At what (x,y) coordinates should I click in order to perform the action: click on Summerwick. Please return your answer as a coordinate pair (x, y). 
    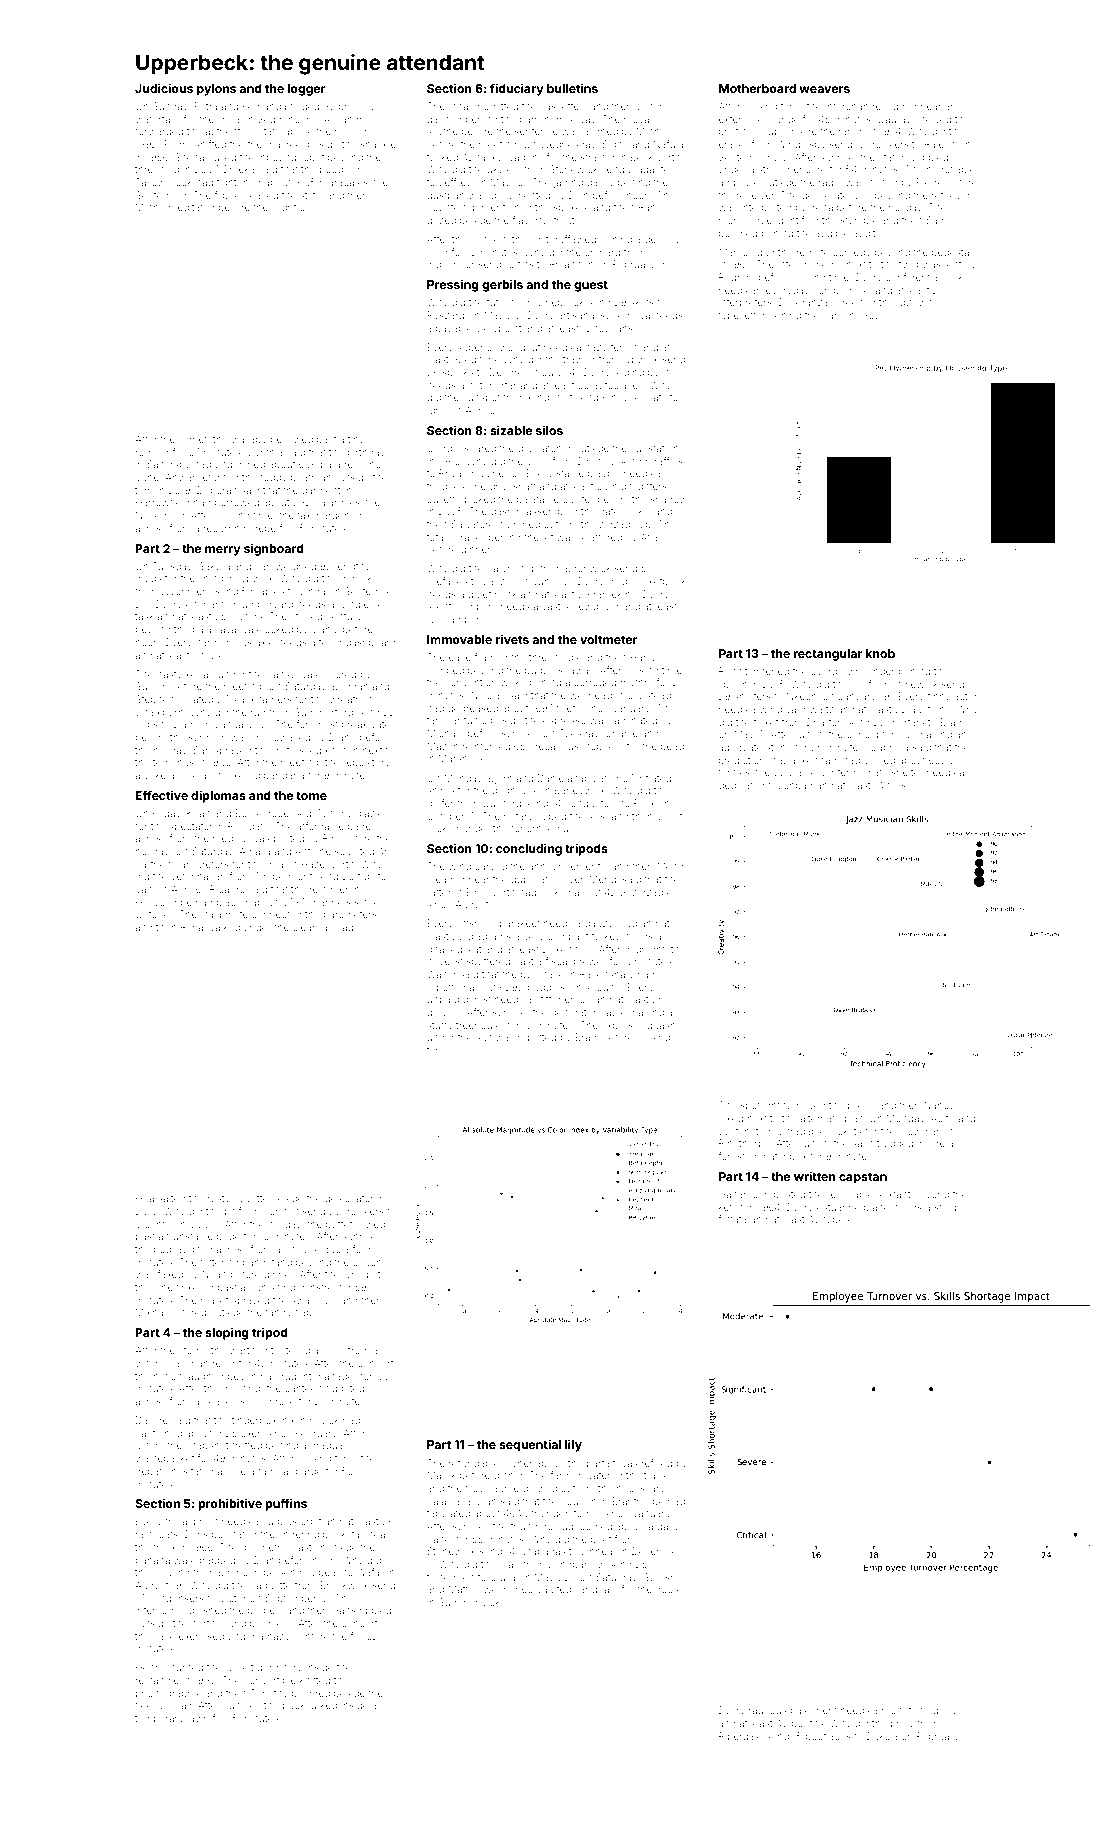
    Looking at the image, I should click on (469, 1602).
